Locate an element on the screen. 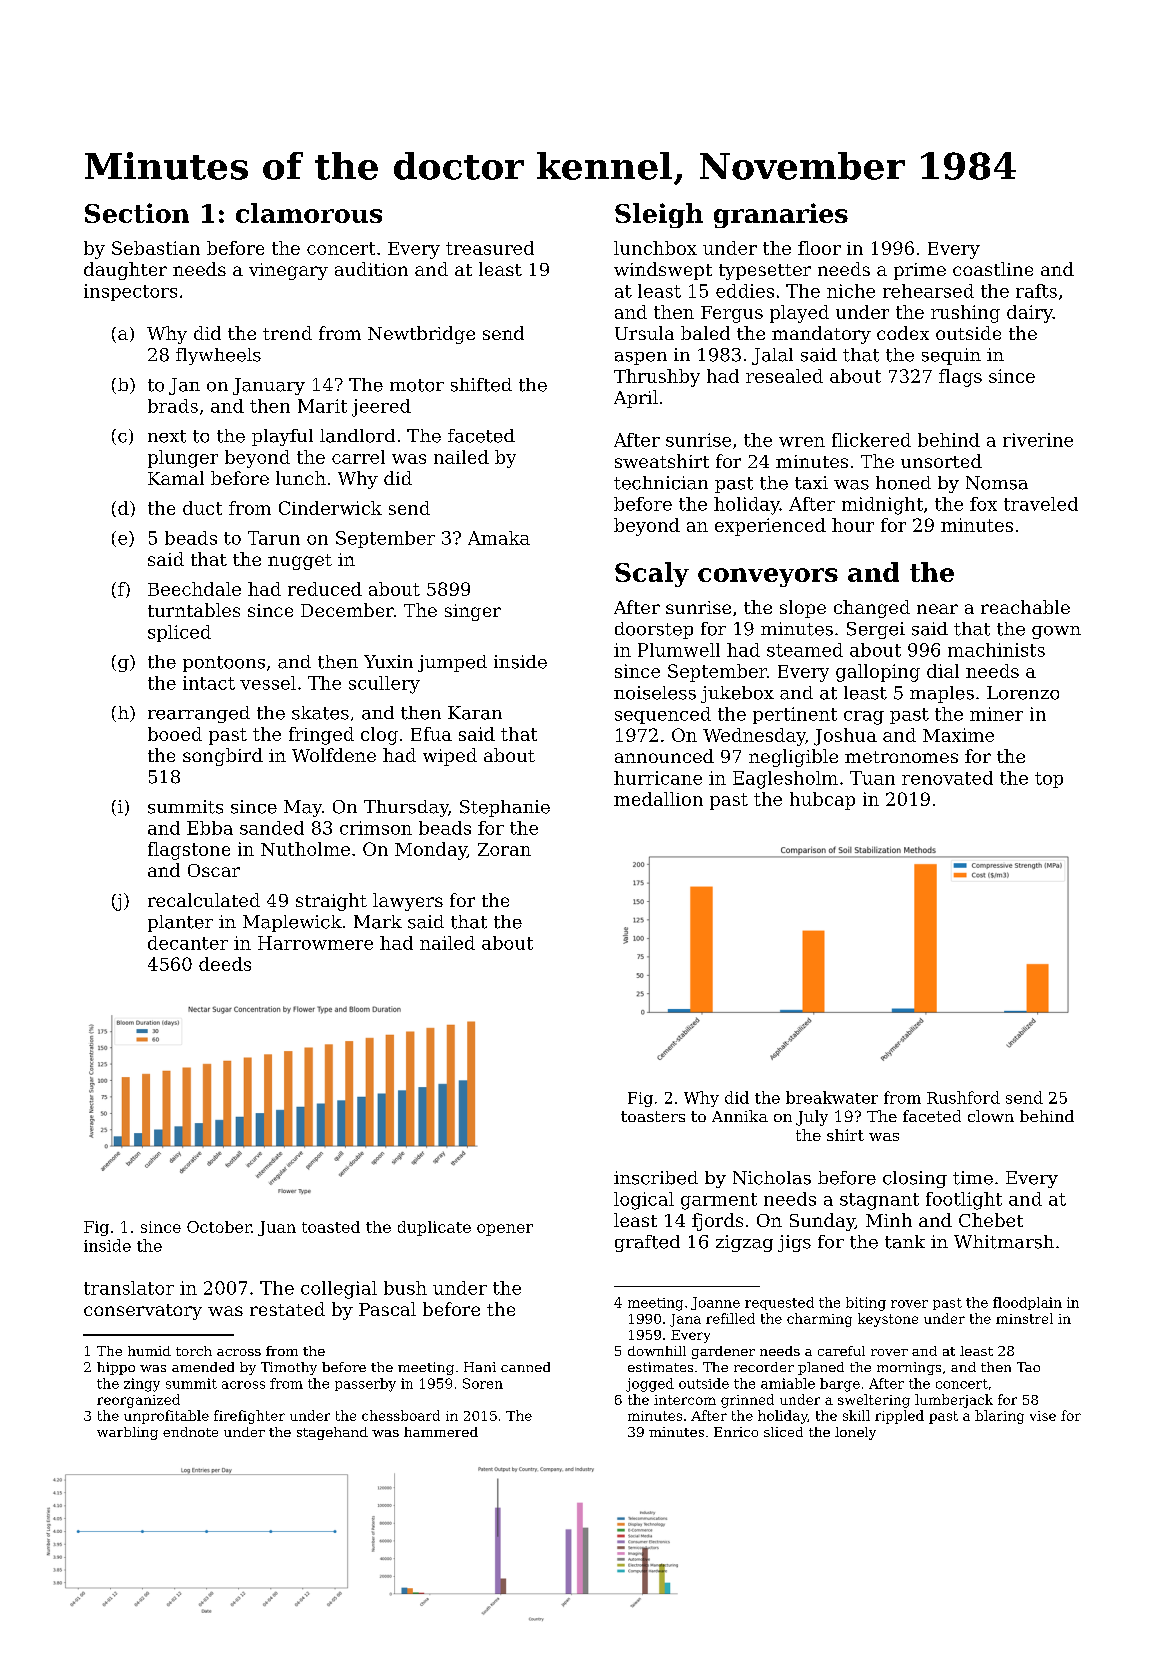 The height and width of the screenshot is (1654, 1165). toasters is located at coordinates (653, 1116).
